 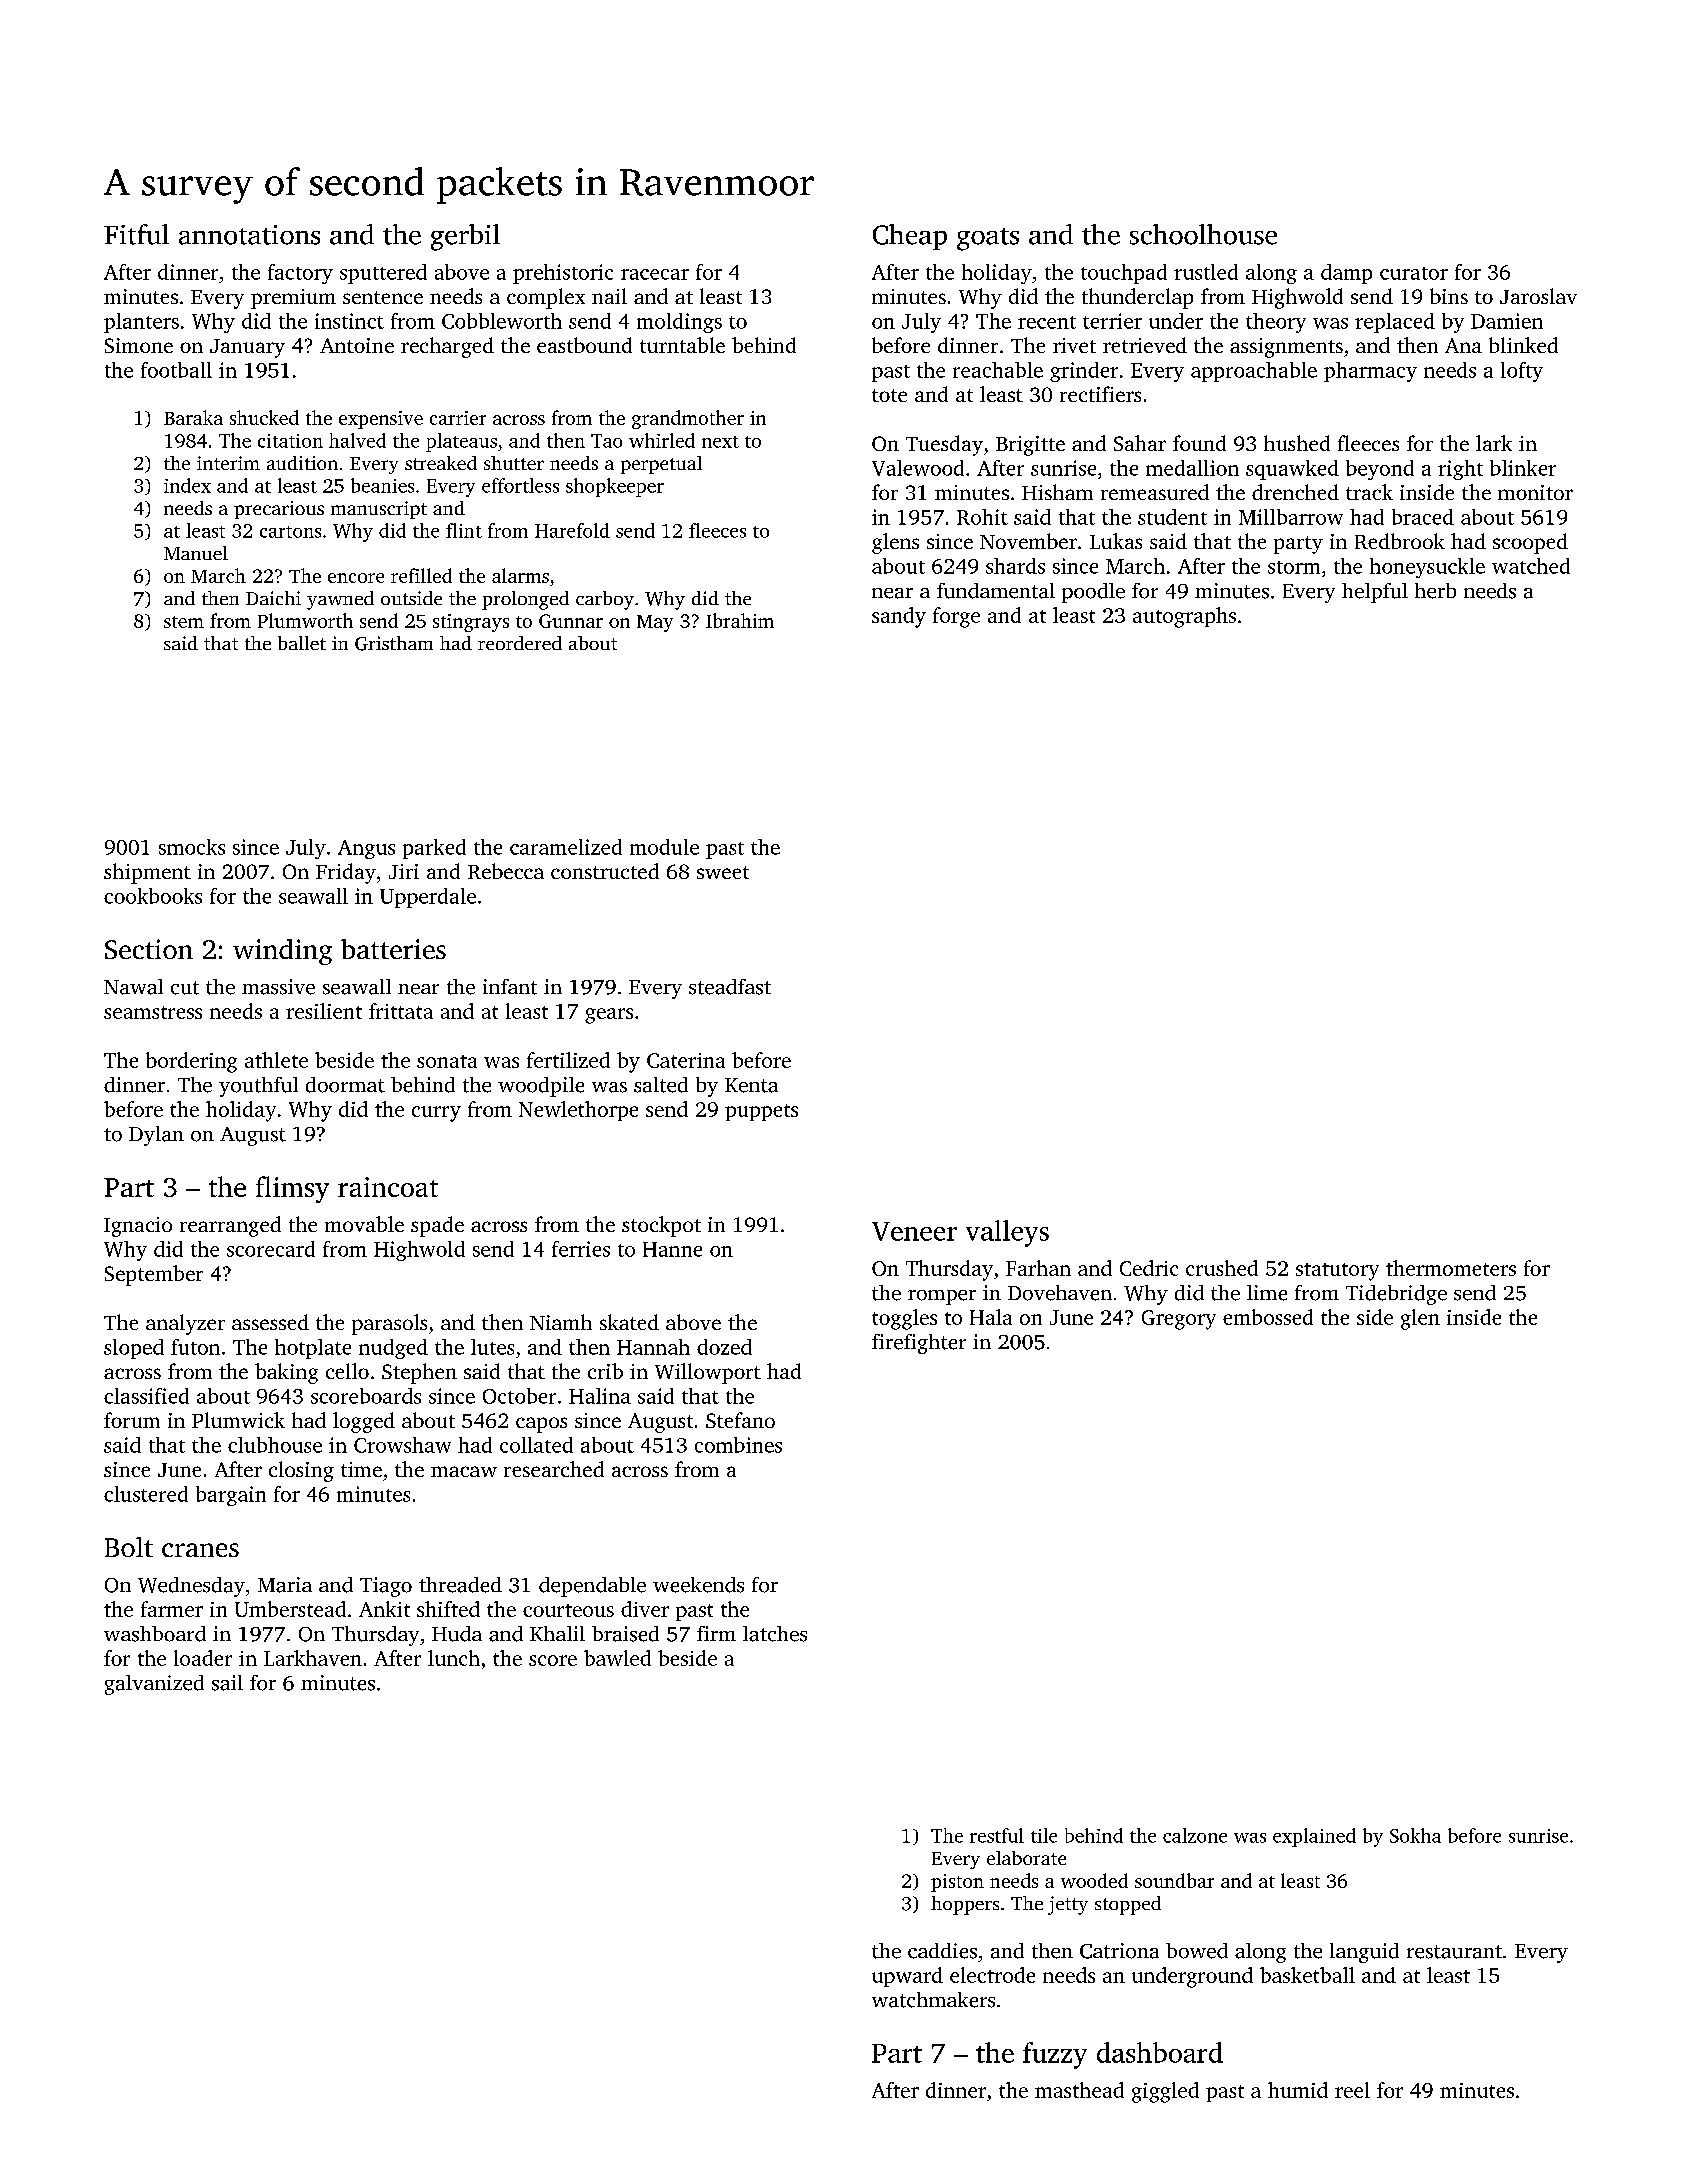 What do you see at coordinates (761, 1112) in the image?
I see `puppets` at bounding box center [761, 1112].
